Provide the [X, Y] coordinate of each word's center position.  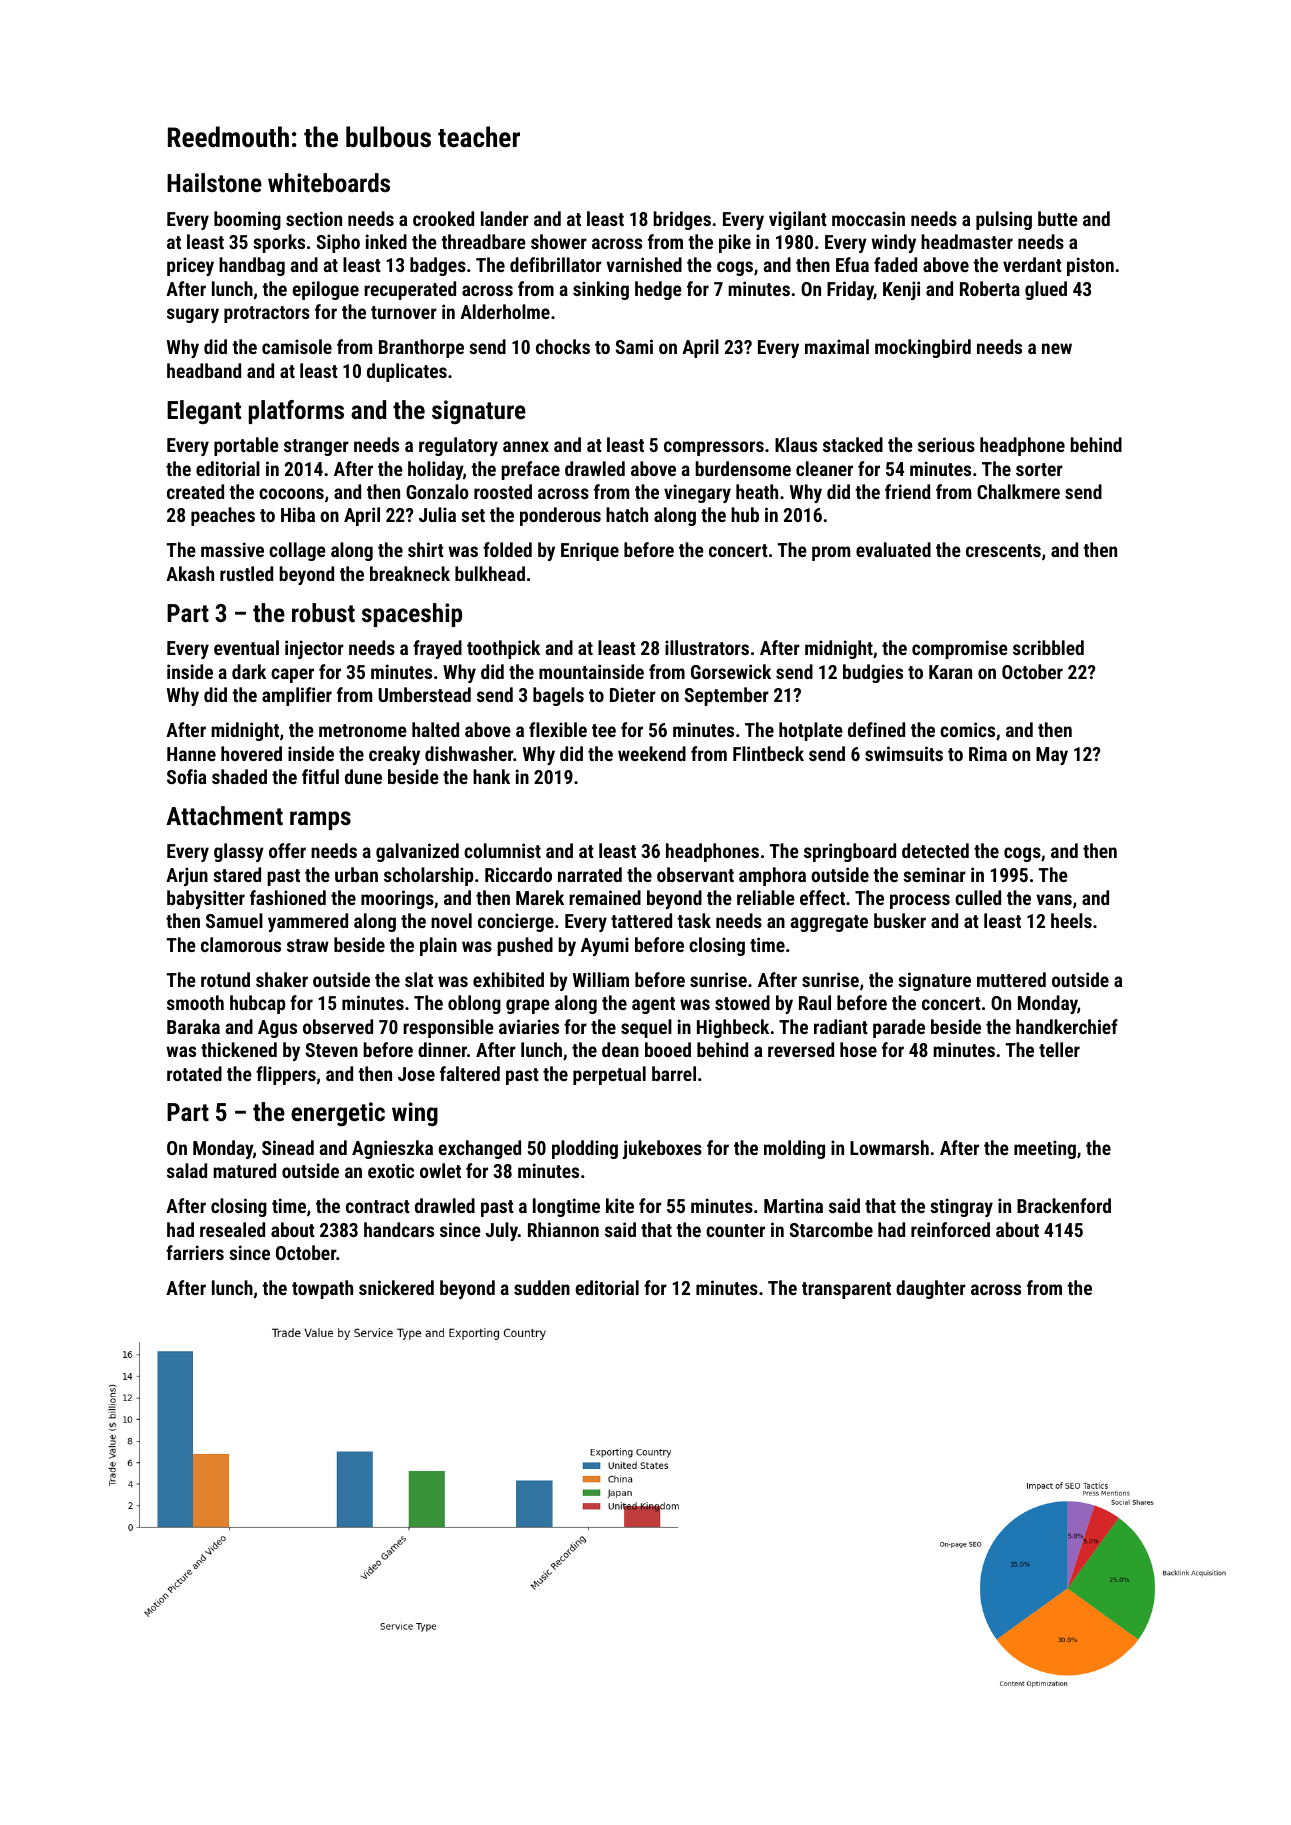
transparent [846, 1290]
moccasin [868, 218]
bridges [682, 220]
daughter [931, 1289]
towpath [322, 1289]
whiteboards [329, 182]
